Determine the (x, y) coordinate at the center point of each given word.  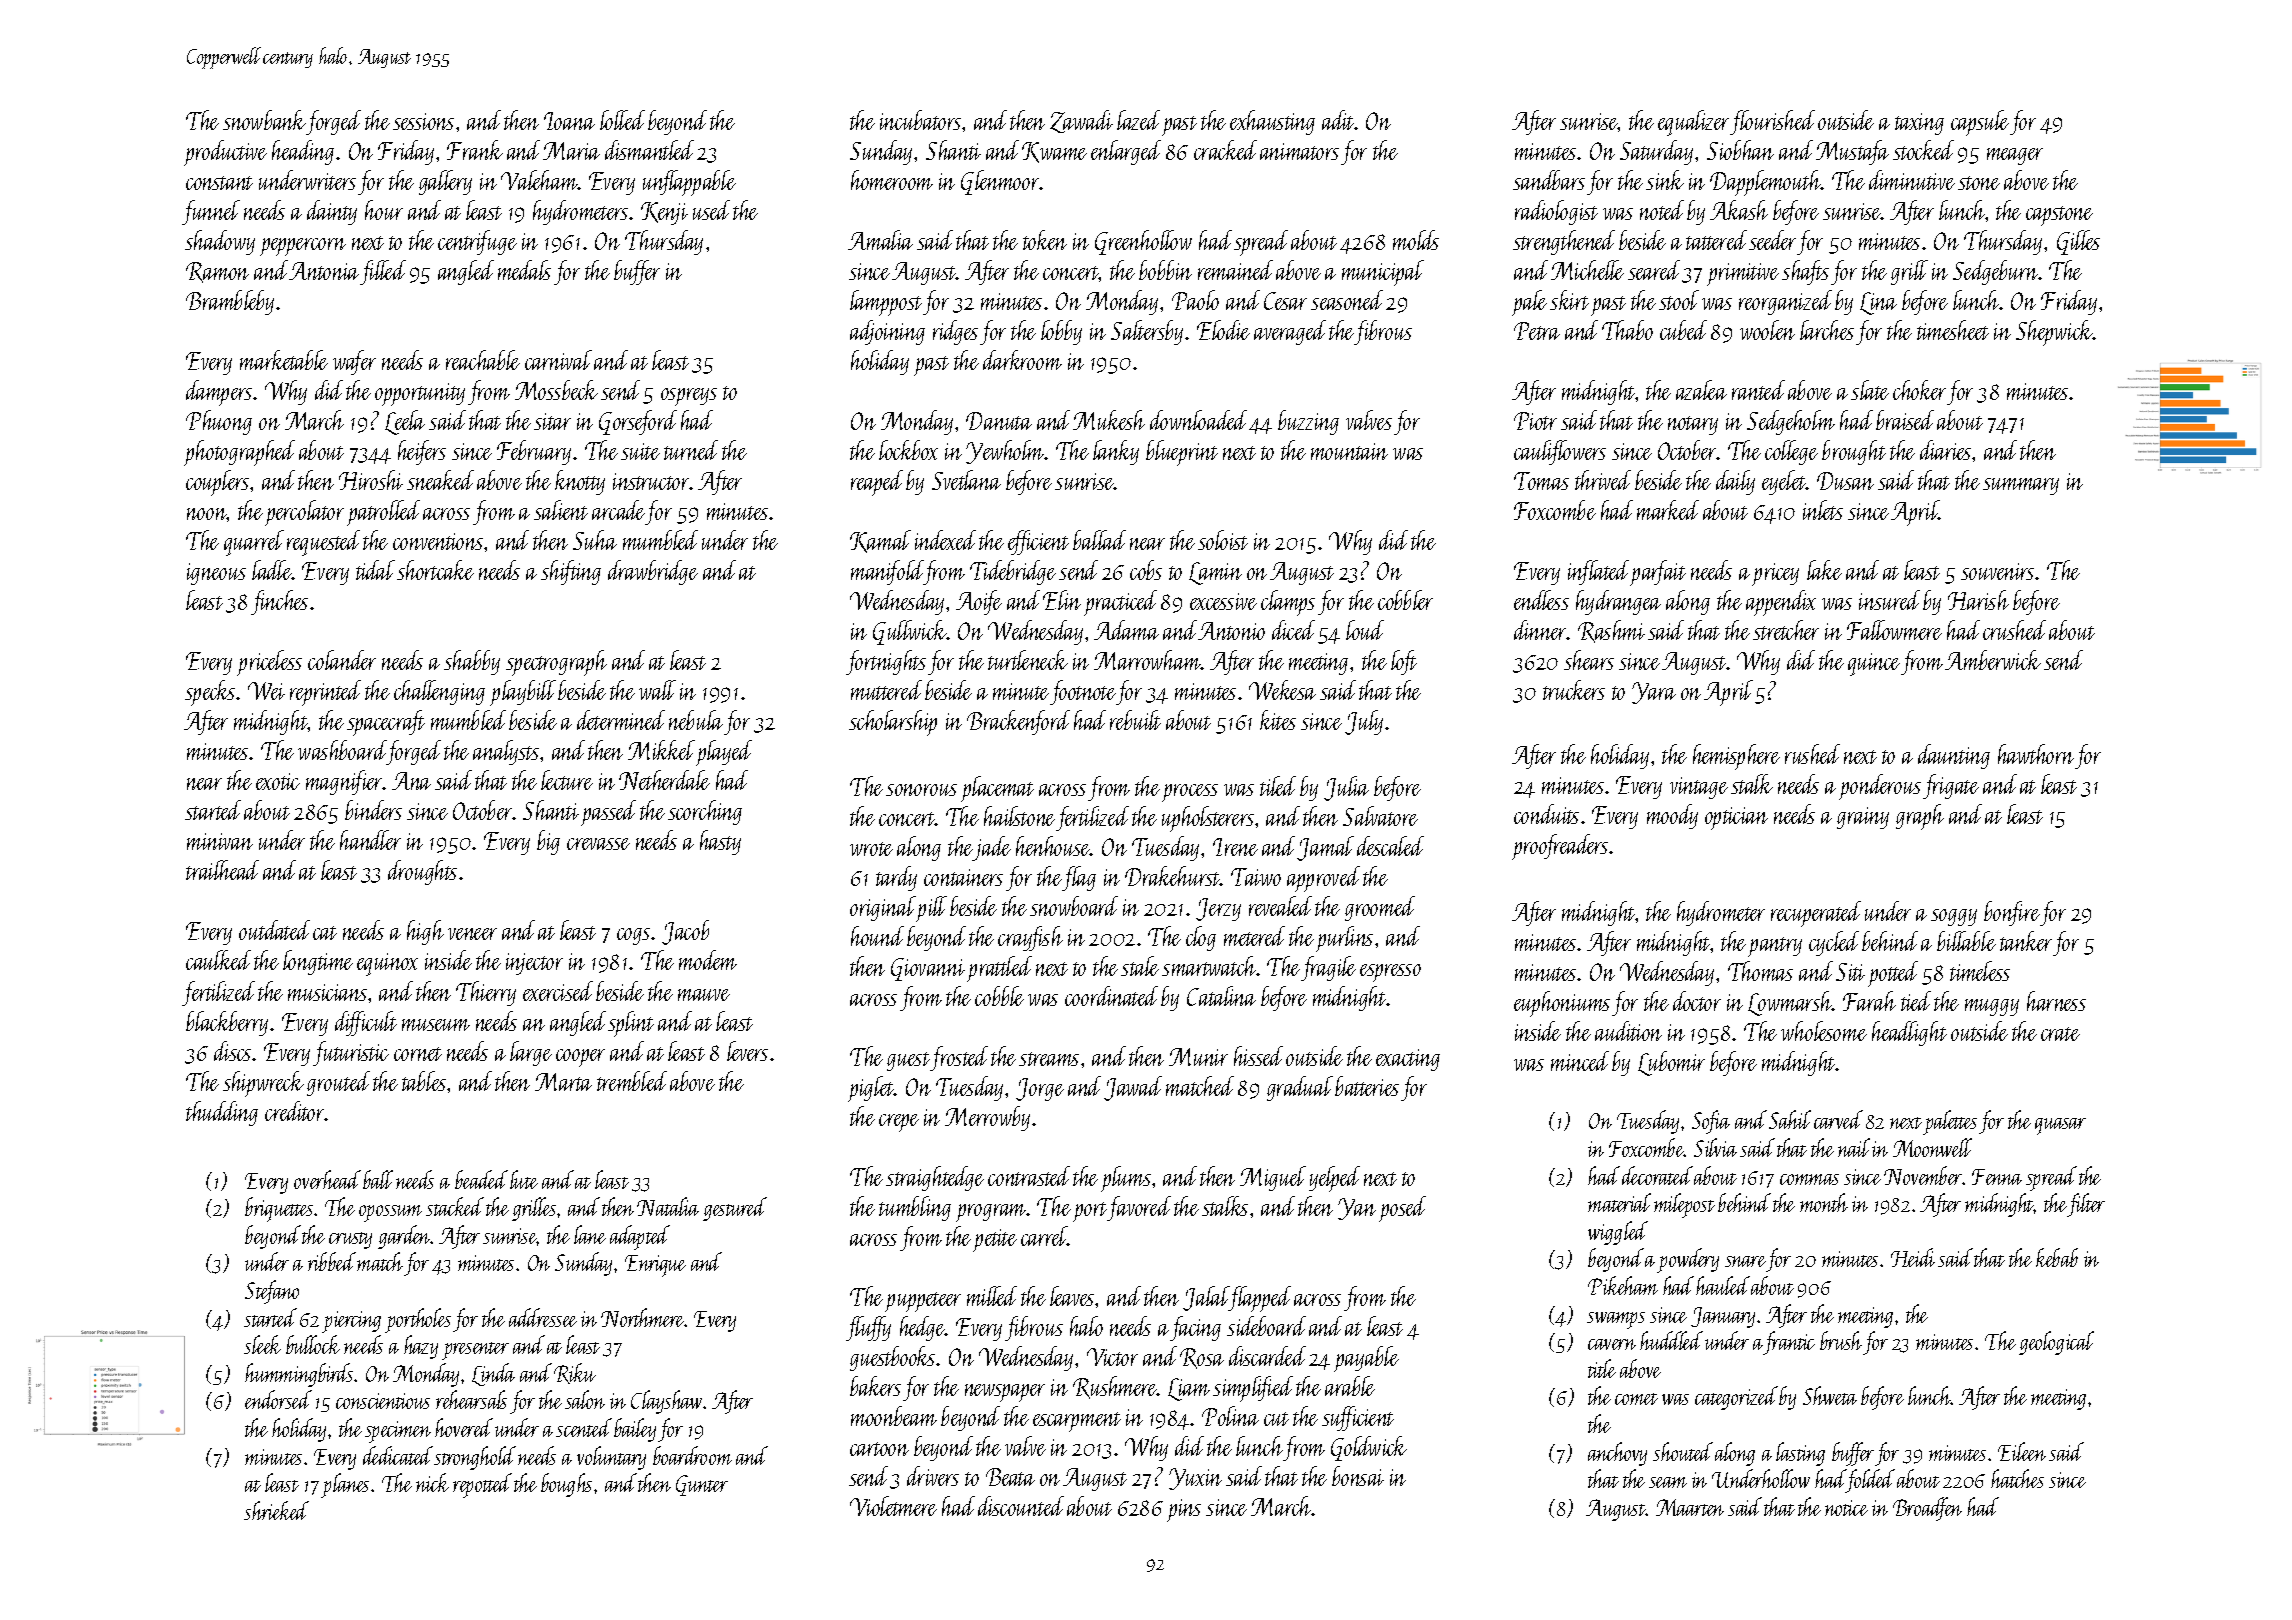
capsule (1980, 123)
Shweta (1830, 1395)
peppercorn (303, 247)
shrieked (276, 1510)
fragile (1328, 968)
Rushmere (1115, 1387)
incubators (920, 120)
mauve (704, 995)
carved (1838, 1119)
